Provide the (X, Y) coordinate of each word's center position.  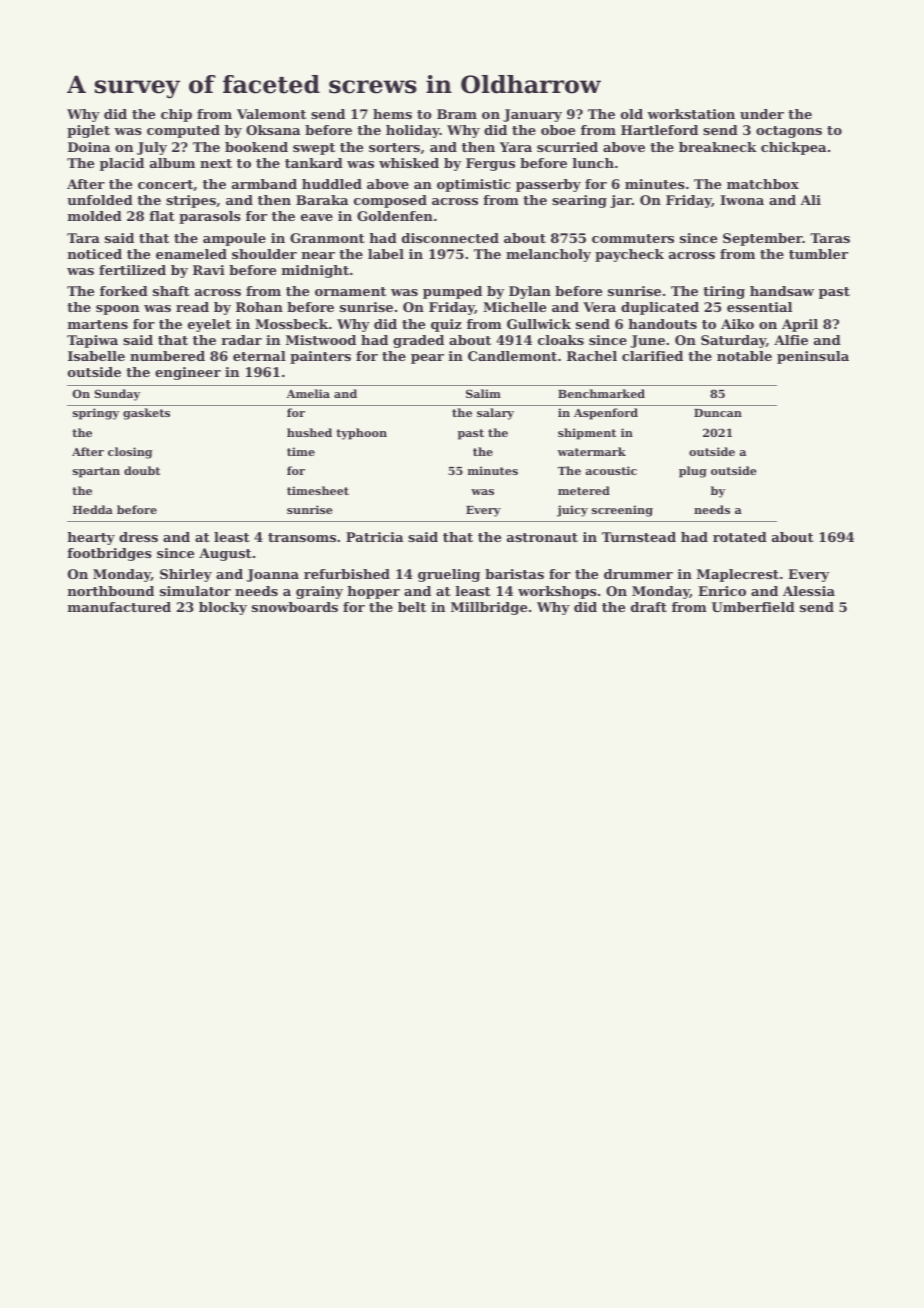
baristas (514, 574)
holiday (413, 131)
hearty (91, 538)
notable (744, 356)
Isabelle (96, 356)
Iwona (742, 200)
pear (427, 359)
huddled (332, 184)
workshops (557, 592)
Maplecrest (738, 575)
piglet (88, 131)
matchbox (763, 184)
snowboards (295, 607)
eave (317, 217)
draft (649, 607)
